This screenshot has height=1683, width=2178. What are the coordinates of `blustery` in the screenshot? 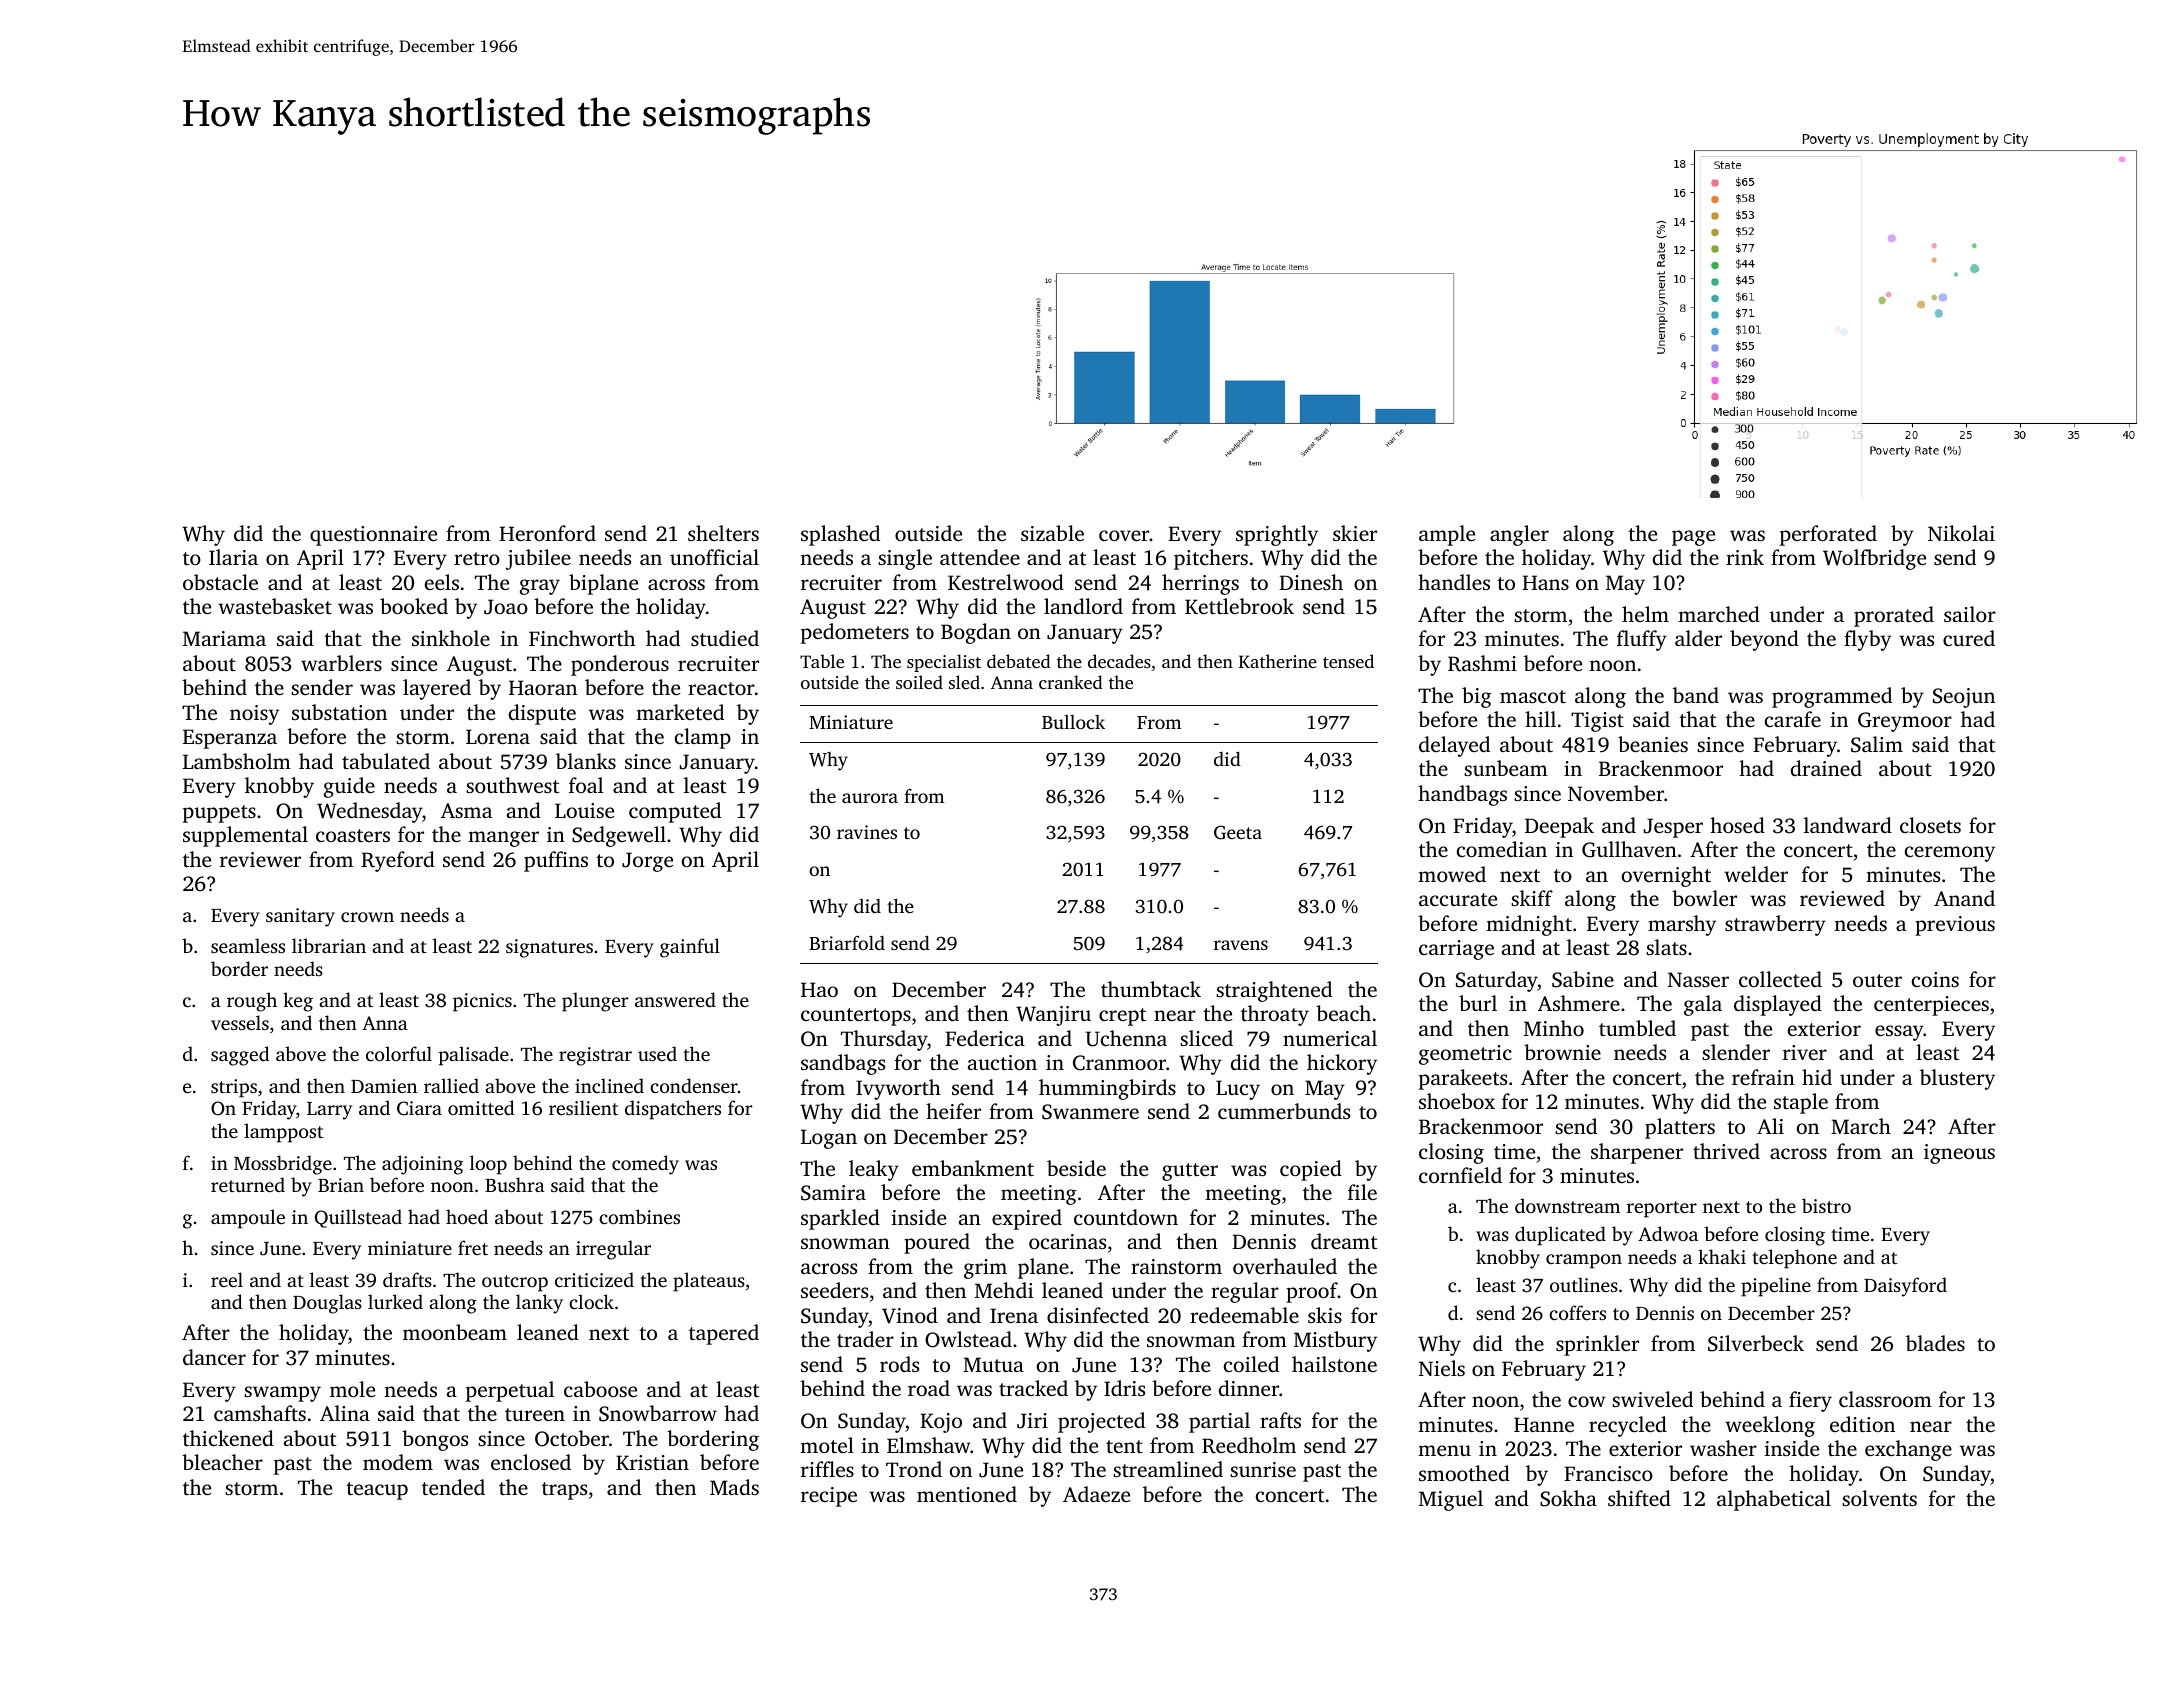 It's located at (1957, 1079).
